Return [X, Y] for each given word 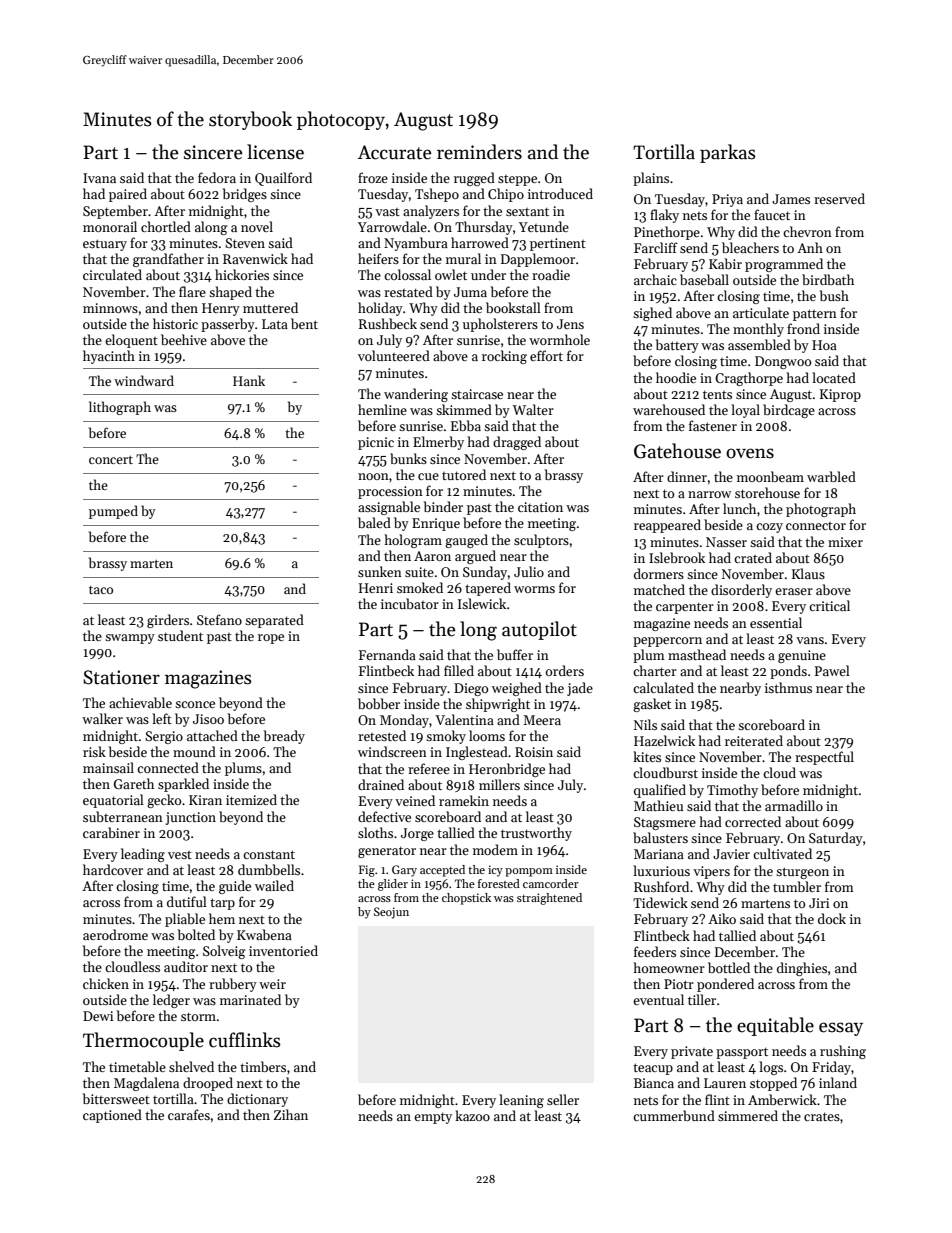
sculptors [541, 541]
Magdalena [146, 1084]
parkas [728, 153]
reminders [479, 152]
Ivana [99, 178]
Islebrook [677, 557]
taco [101, 590]
